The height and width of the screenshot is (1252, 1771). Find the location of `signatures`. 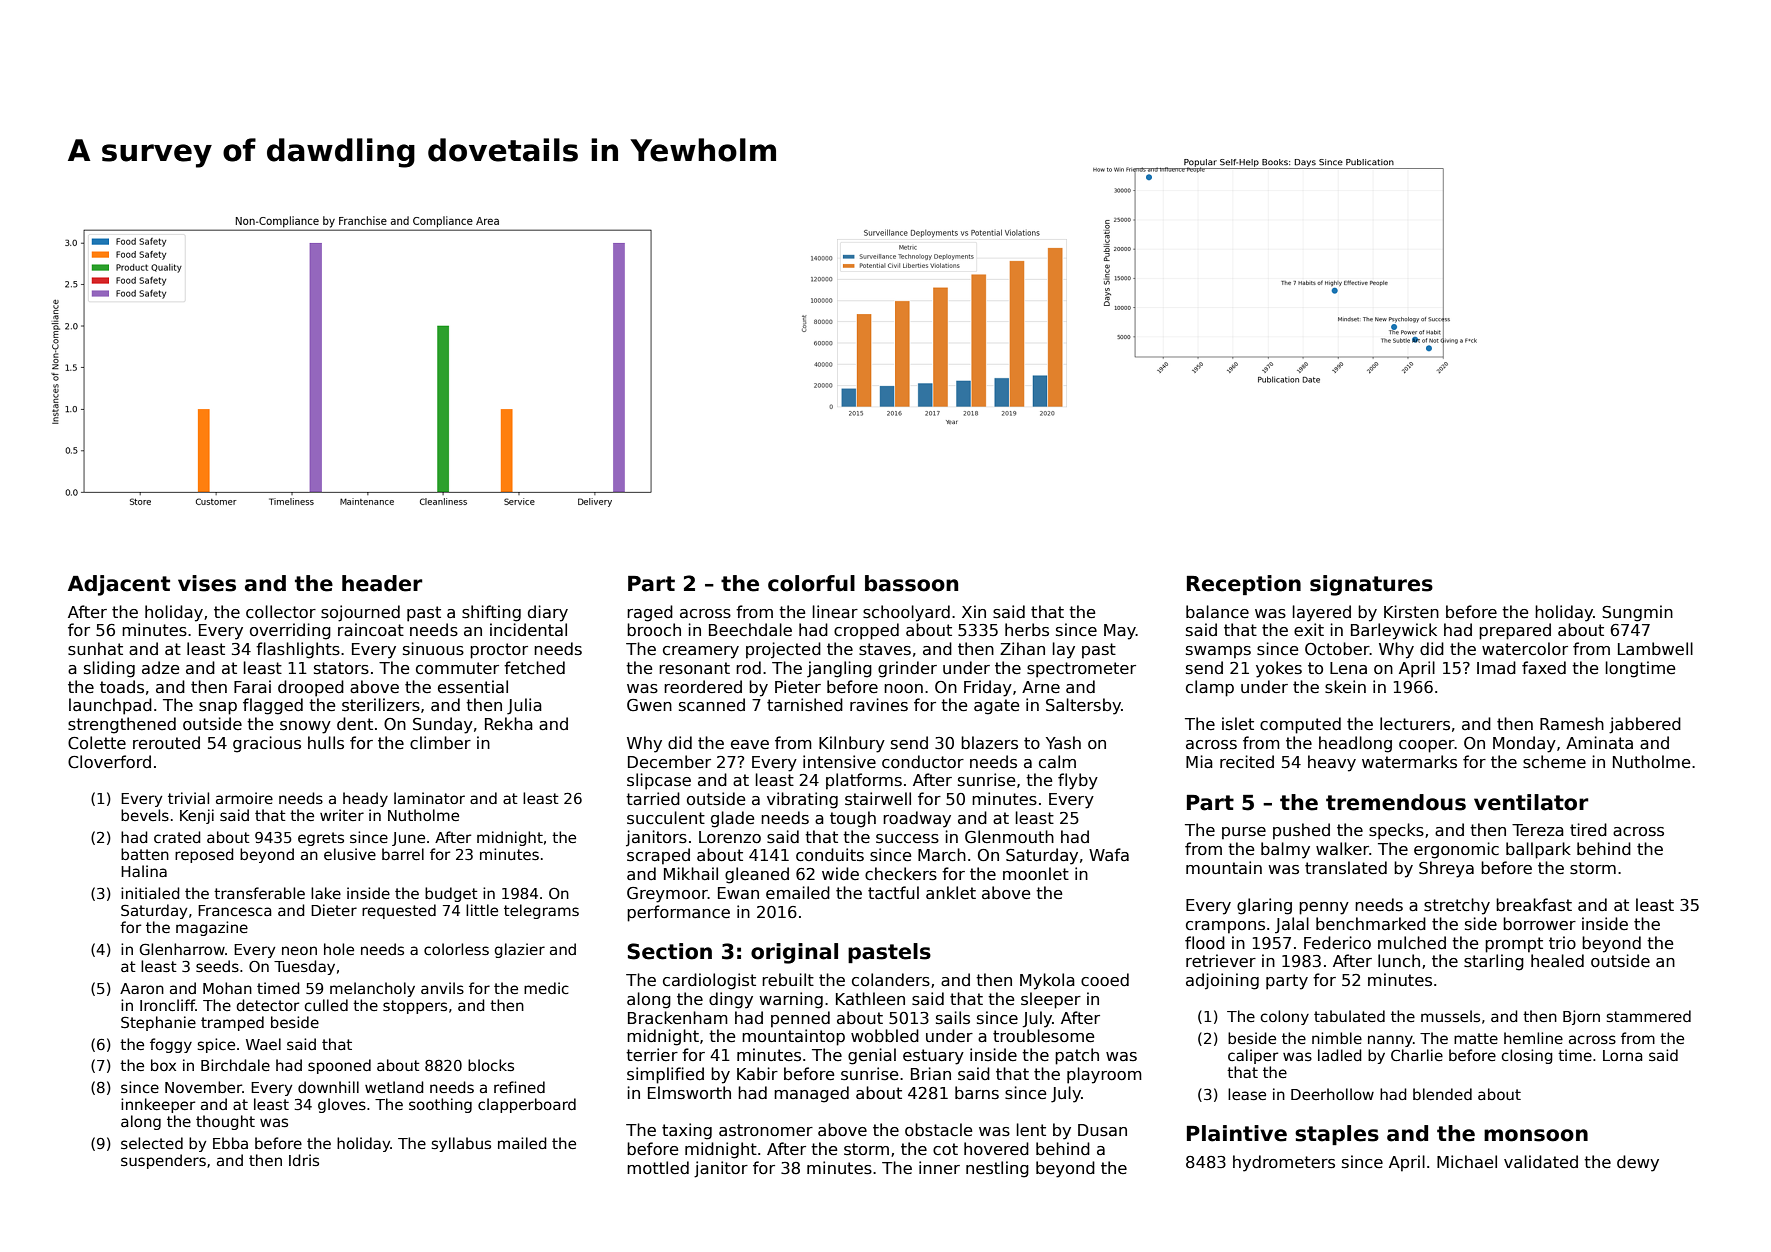

signatures is located at coordinates (1371, 585).
